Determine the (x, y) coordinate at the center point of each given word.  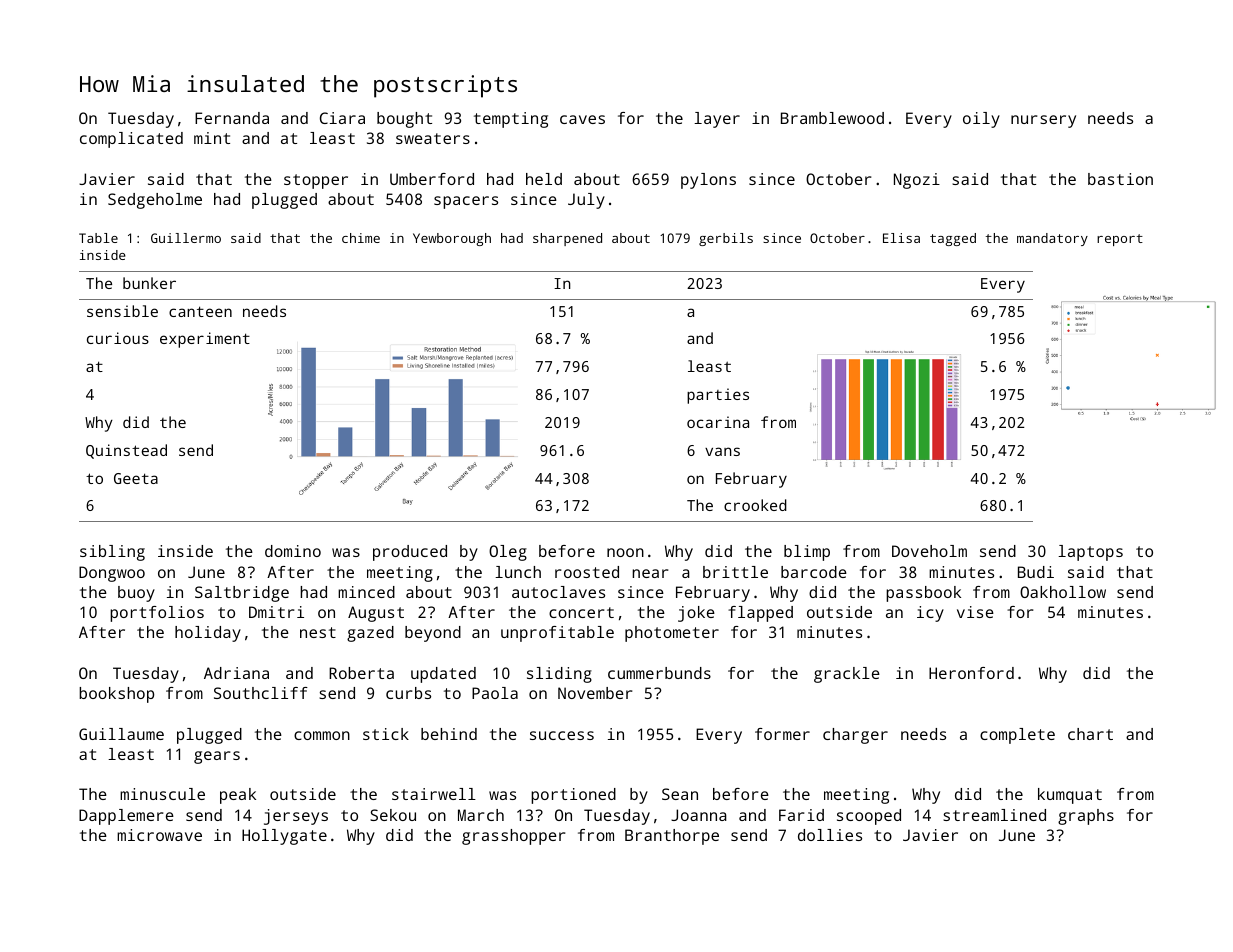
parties (718, 396)
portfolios (157, 614)
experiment (205, 340)
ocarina (718, 422)
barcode (814, 572)
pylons (708, 181)
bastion (1120, 179)
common (322, 735)
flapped (760, 614)
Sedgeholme (155, 201)
